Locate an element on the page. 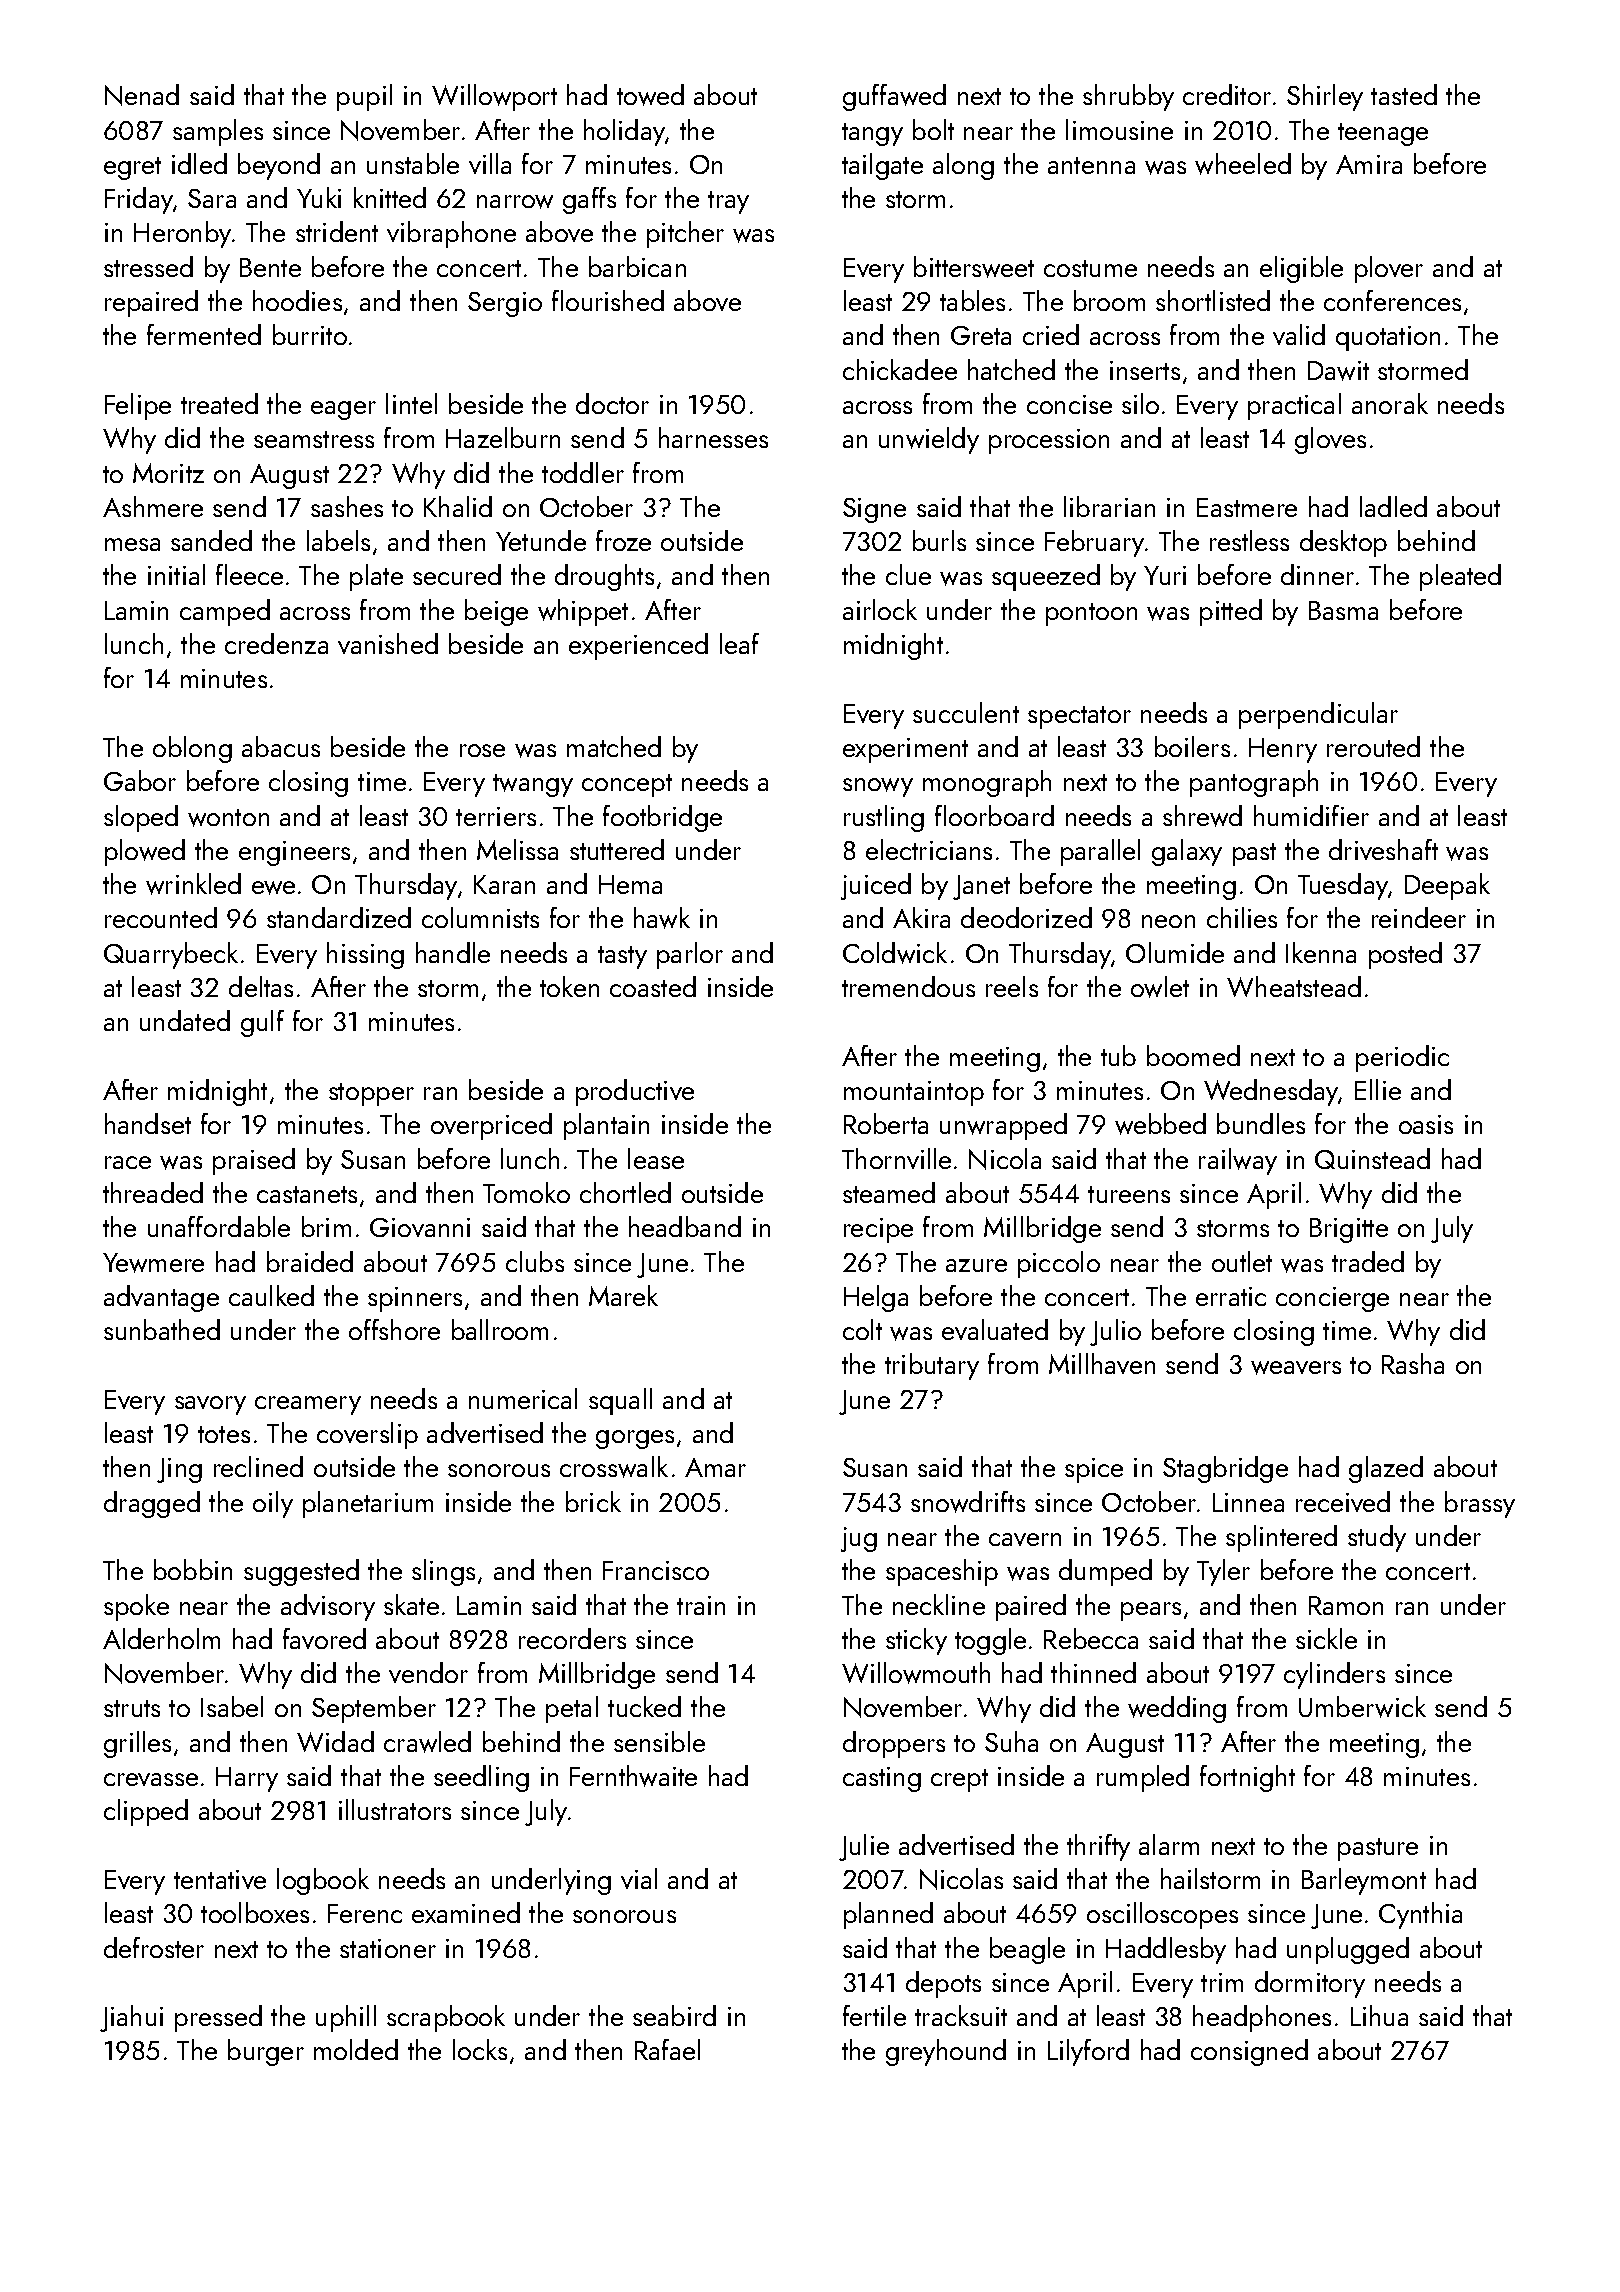 Image resolution: width=1620 pixels, height=2292 pixels. handset is located at coordinates (148, 1123).
